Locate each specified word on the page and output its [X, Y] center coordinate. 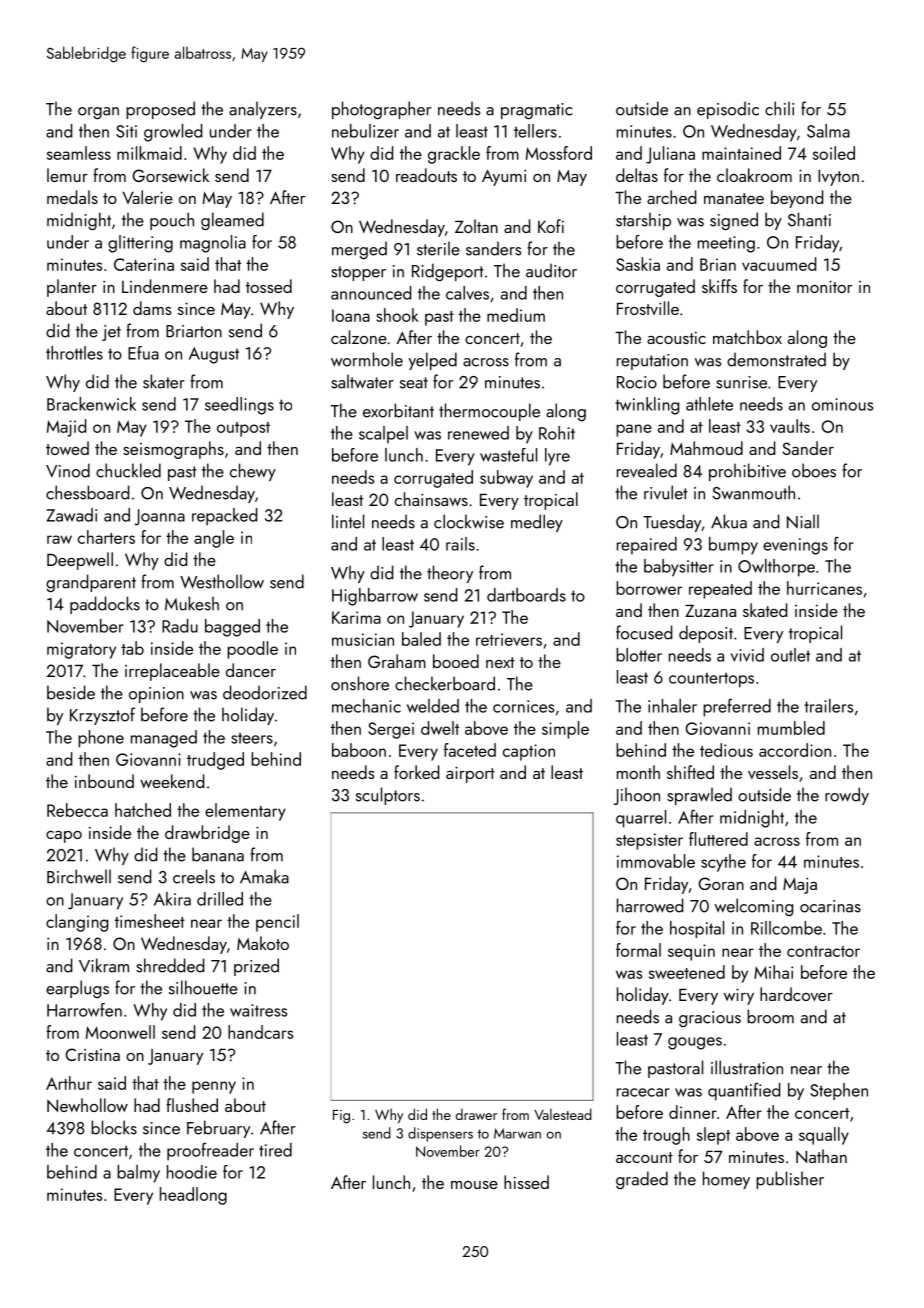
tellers [535, 131]
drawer [476, 1114]
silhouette [203, 987]
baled [421, 639]
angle [214, 539]
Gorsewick [170, 175]
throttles [74, 353]
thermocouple [489, 412]
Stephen [839, 1091]
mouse [474, 1185]
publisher [790, 1180]
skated [765, 610]
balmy [138, 1174]
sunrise [741, 382]
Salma [828, 131]
